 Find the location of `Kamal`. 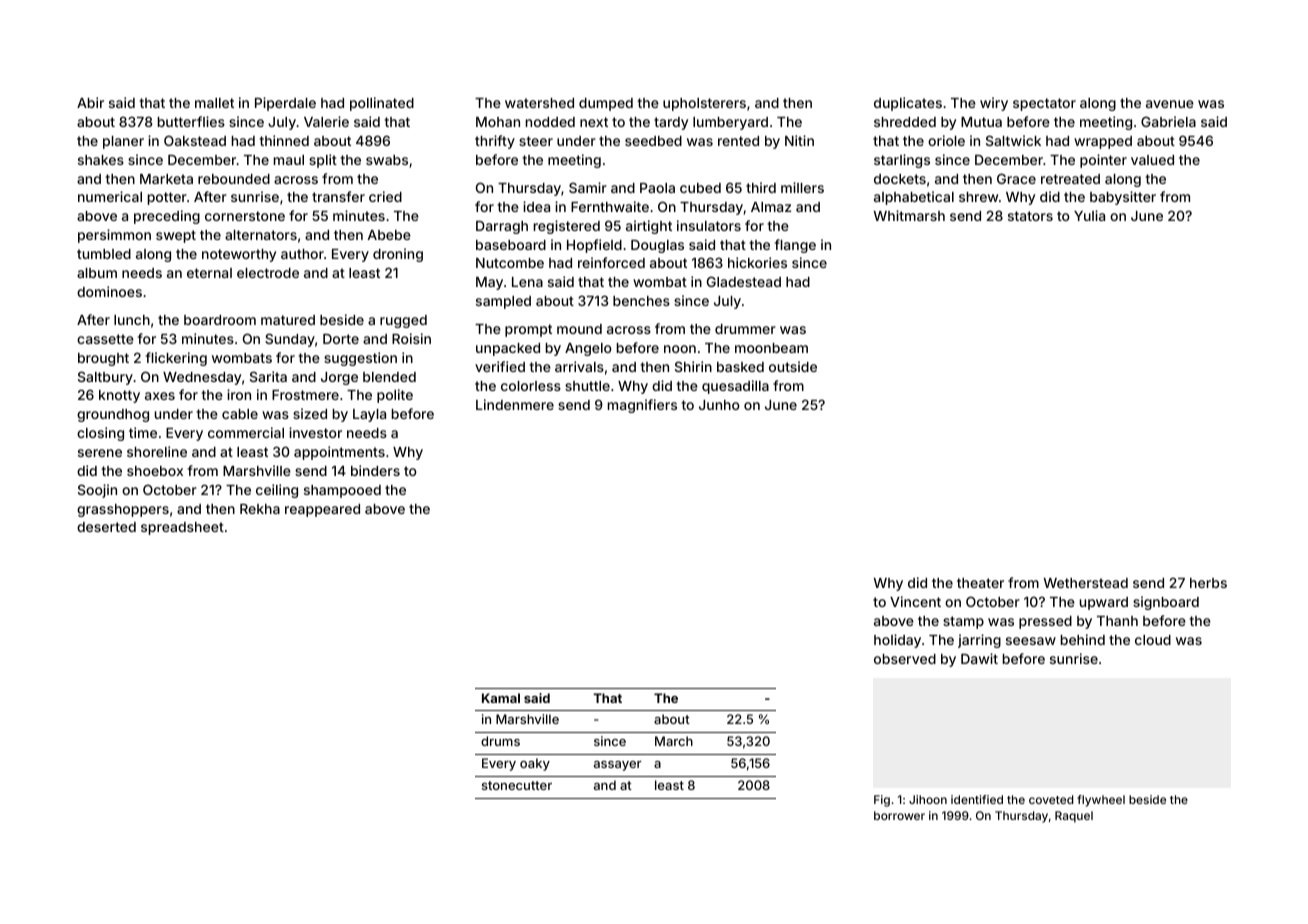

Kamal is located at coordinates (501, 698).
